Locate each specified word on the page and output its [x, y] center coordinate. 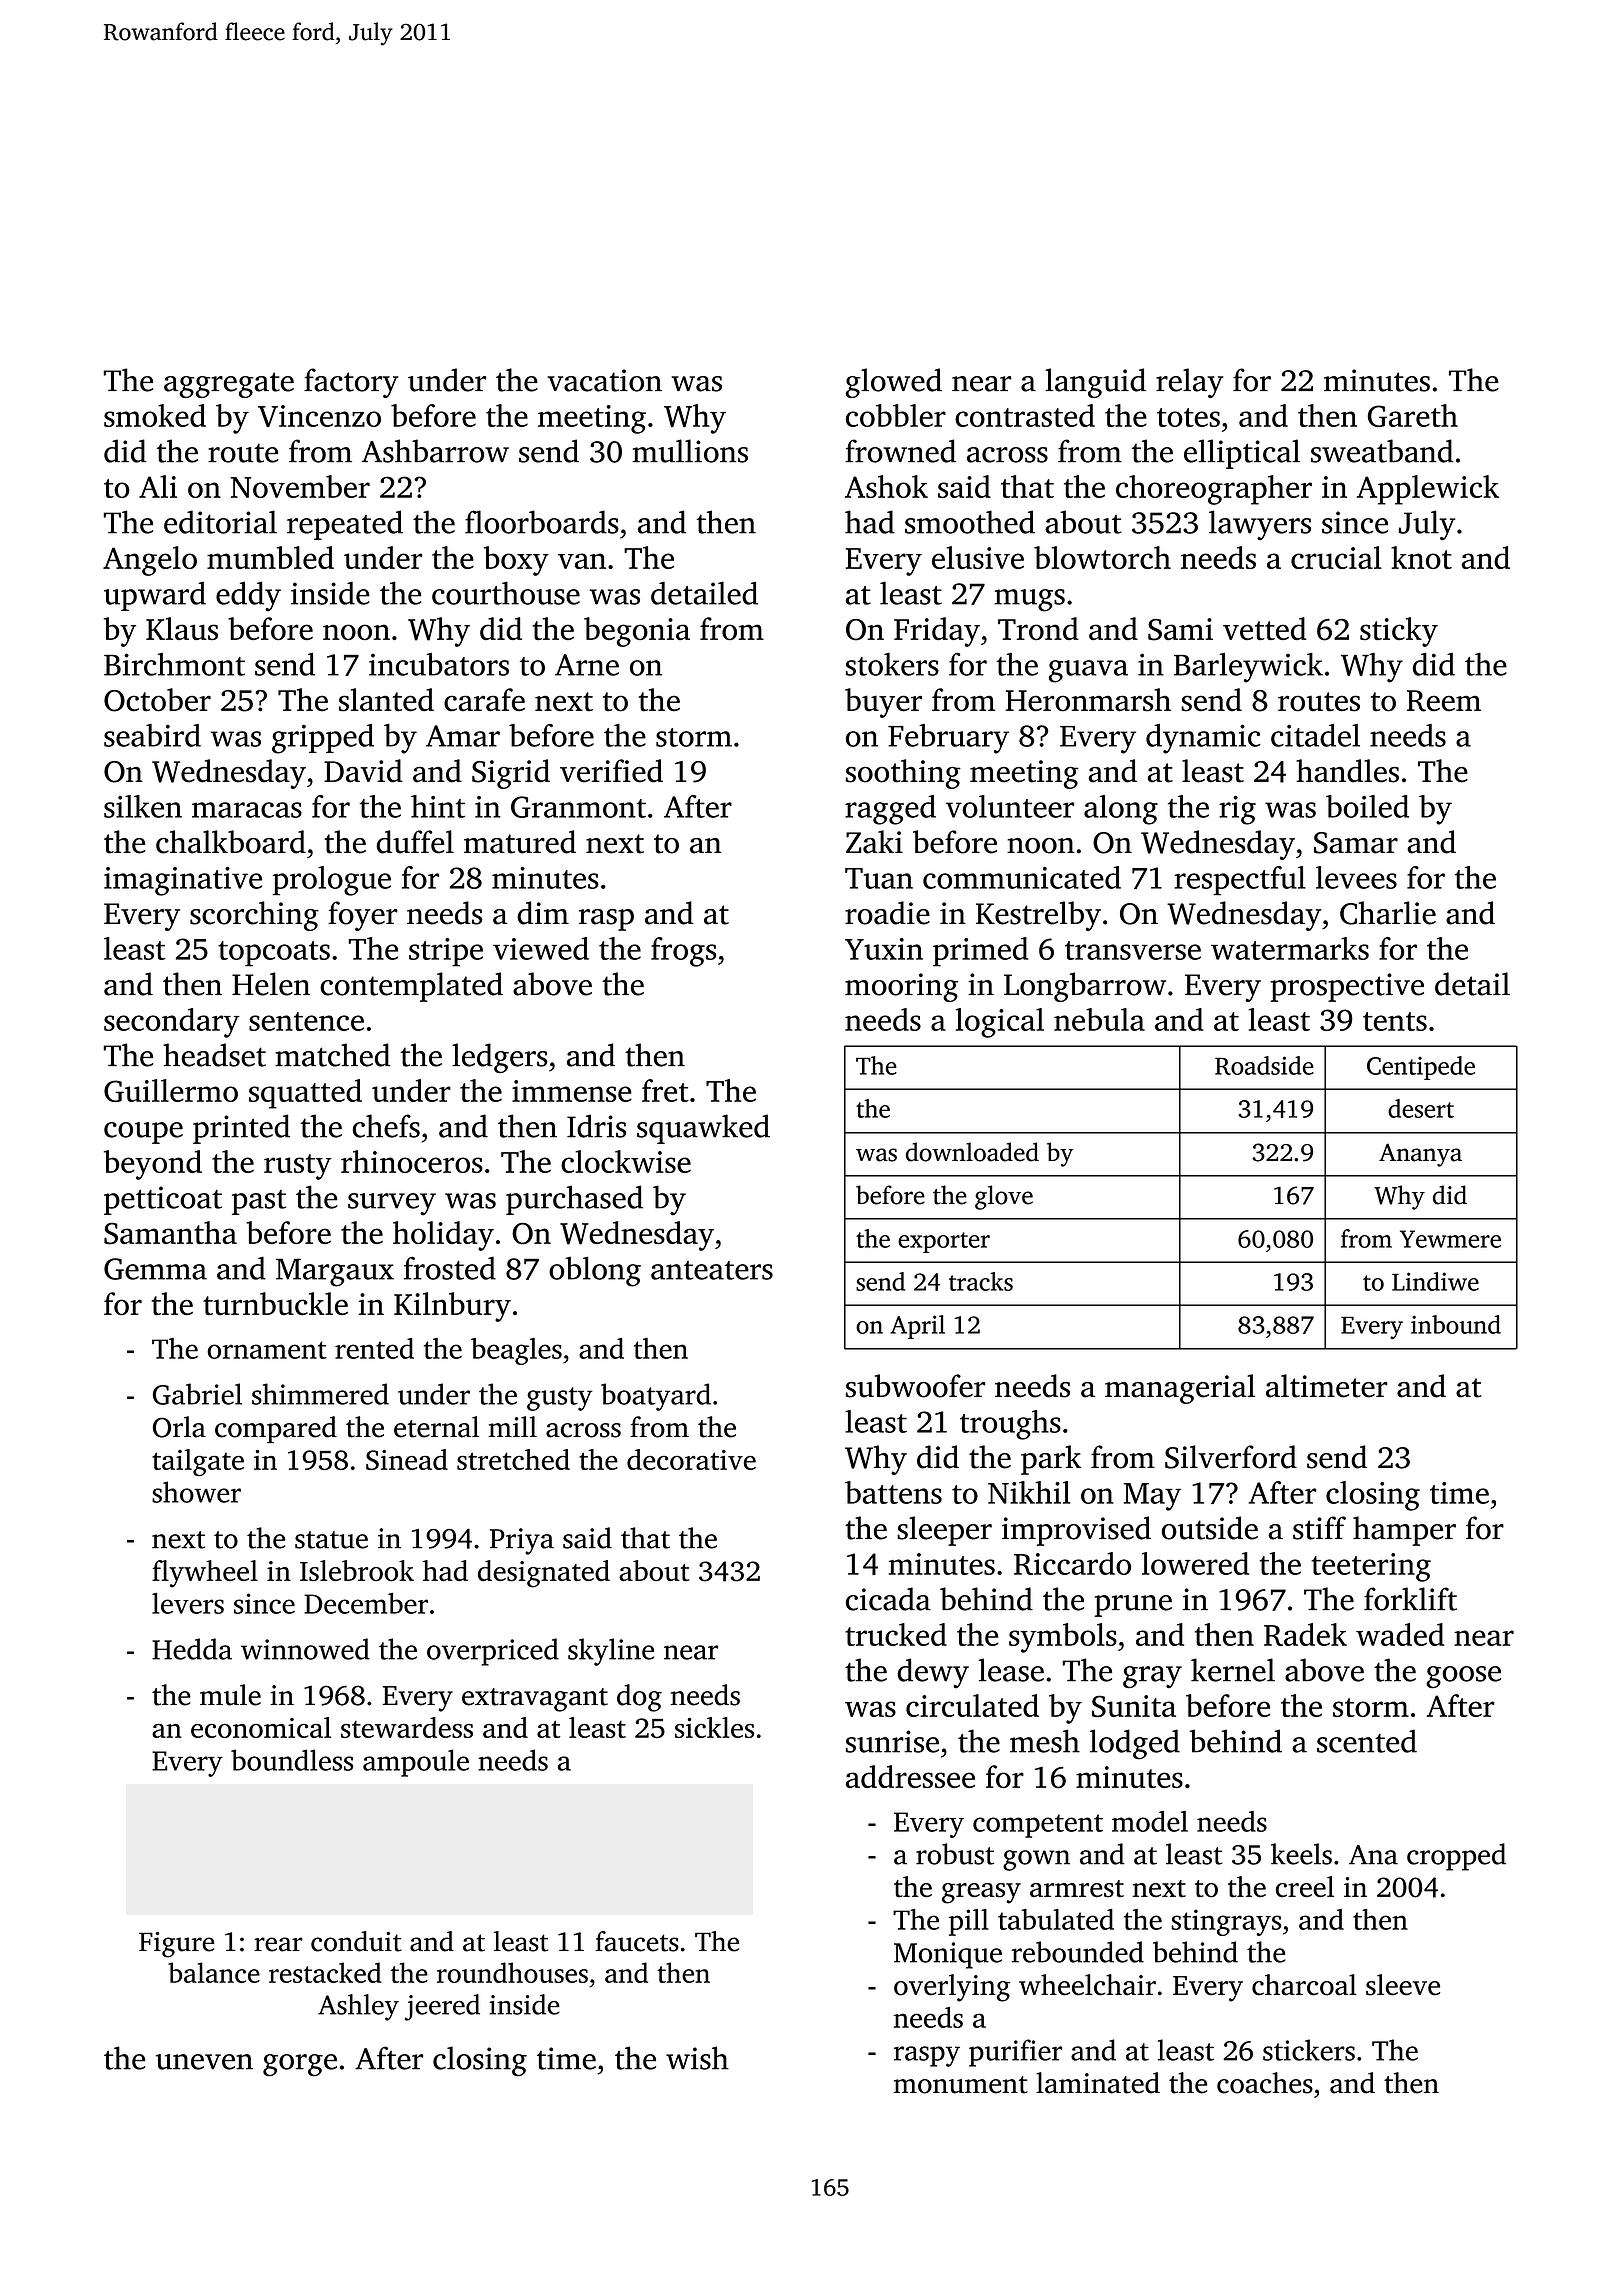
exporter [944, 1242]
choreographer [1214, 490]
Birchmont [174, 664]
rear [278, 1944]
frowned [900, 451]
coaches [1265, 2083]
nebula [1099, 1019]
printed [241, 1129]
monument [960, 2085]
